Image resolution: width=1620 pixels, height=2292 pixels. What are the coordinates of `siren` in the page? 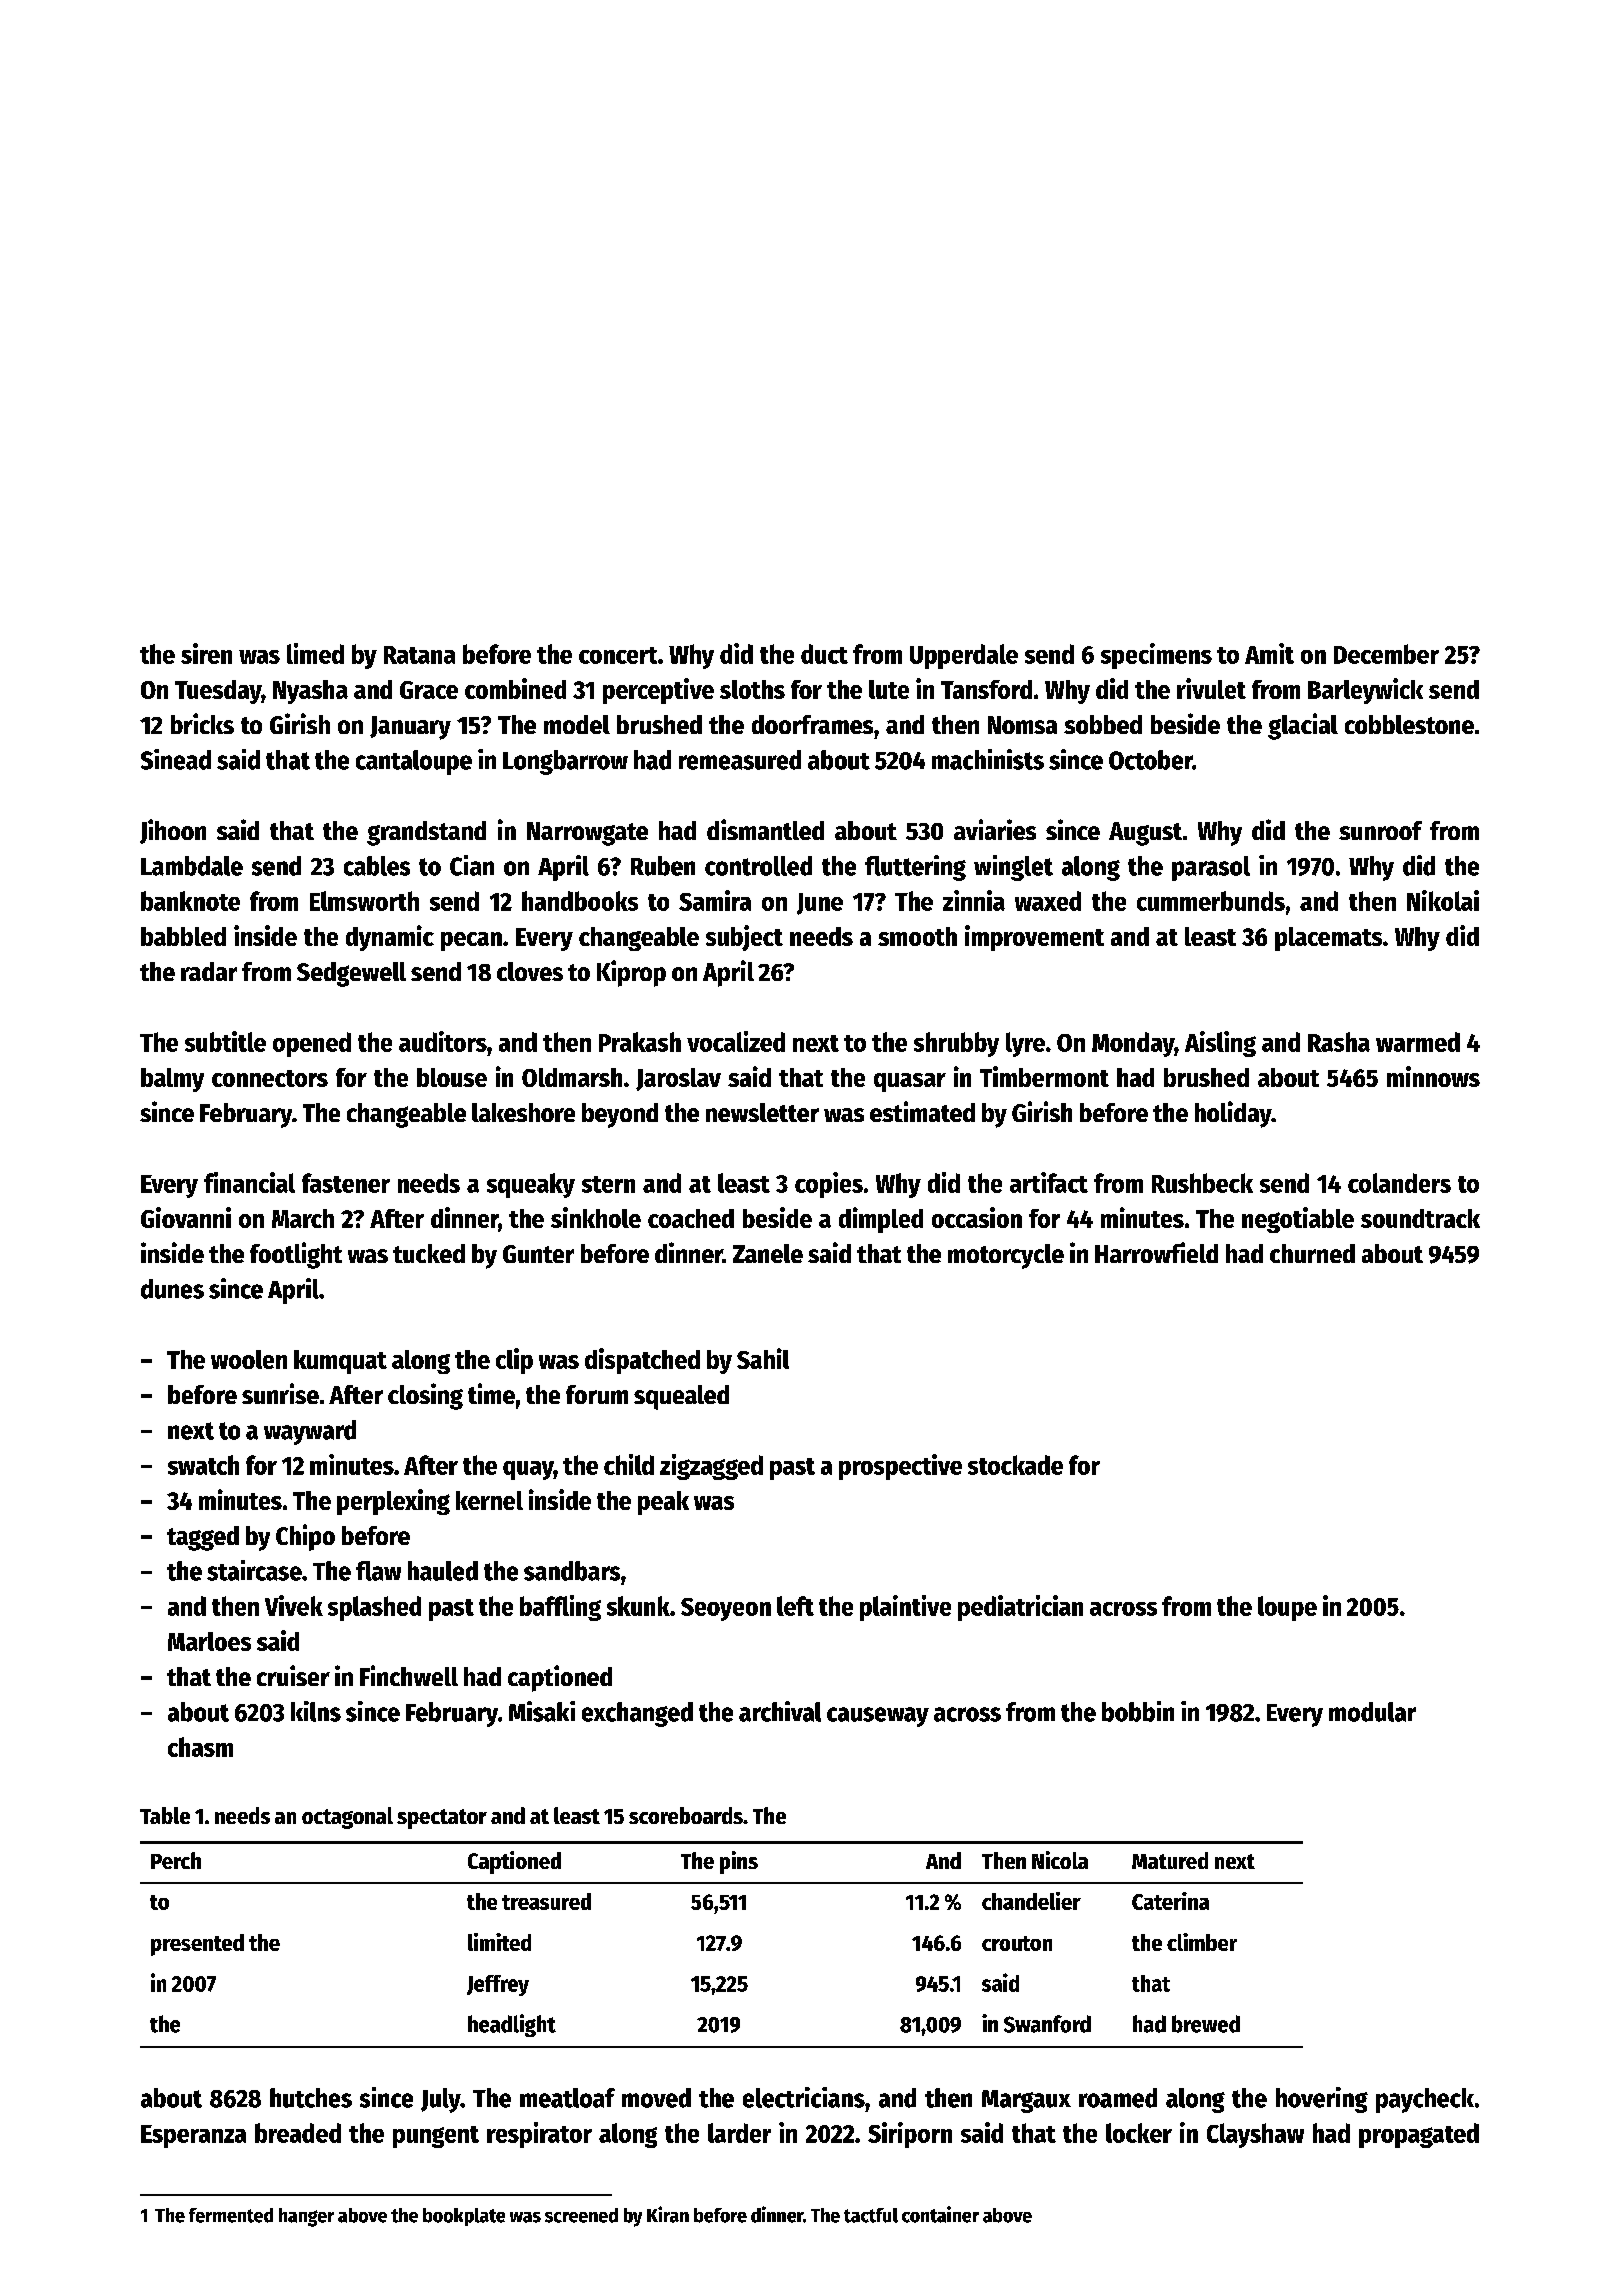 It's located at (206, 653).
